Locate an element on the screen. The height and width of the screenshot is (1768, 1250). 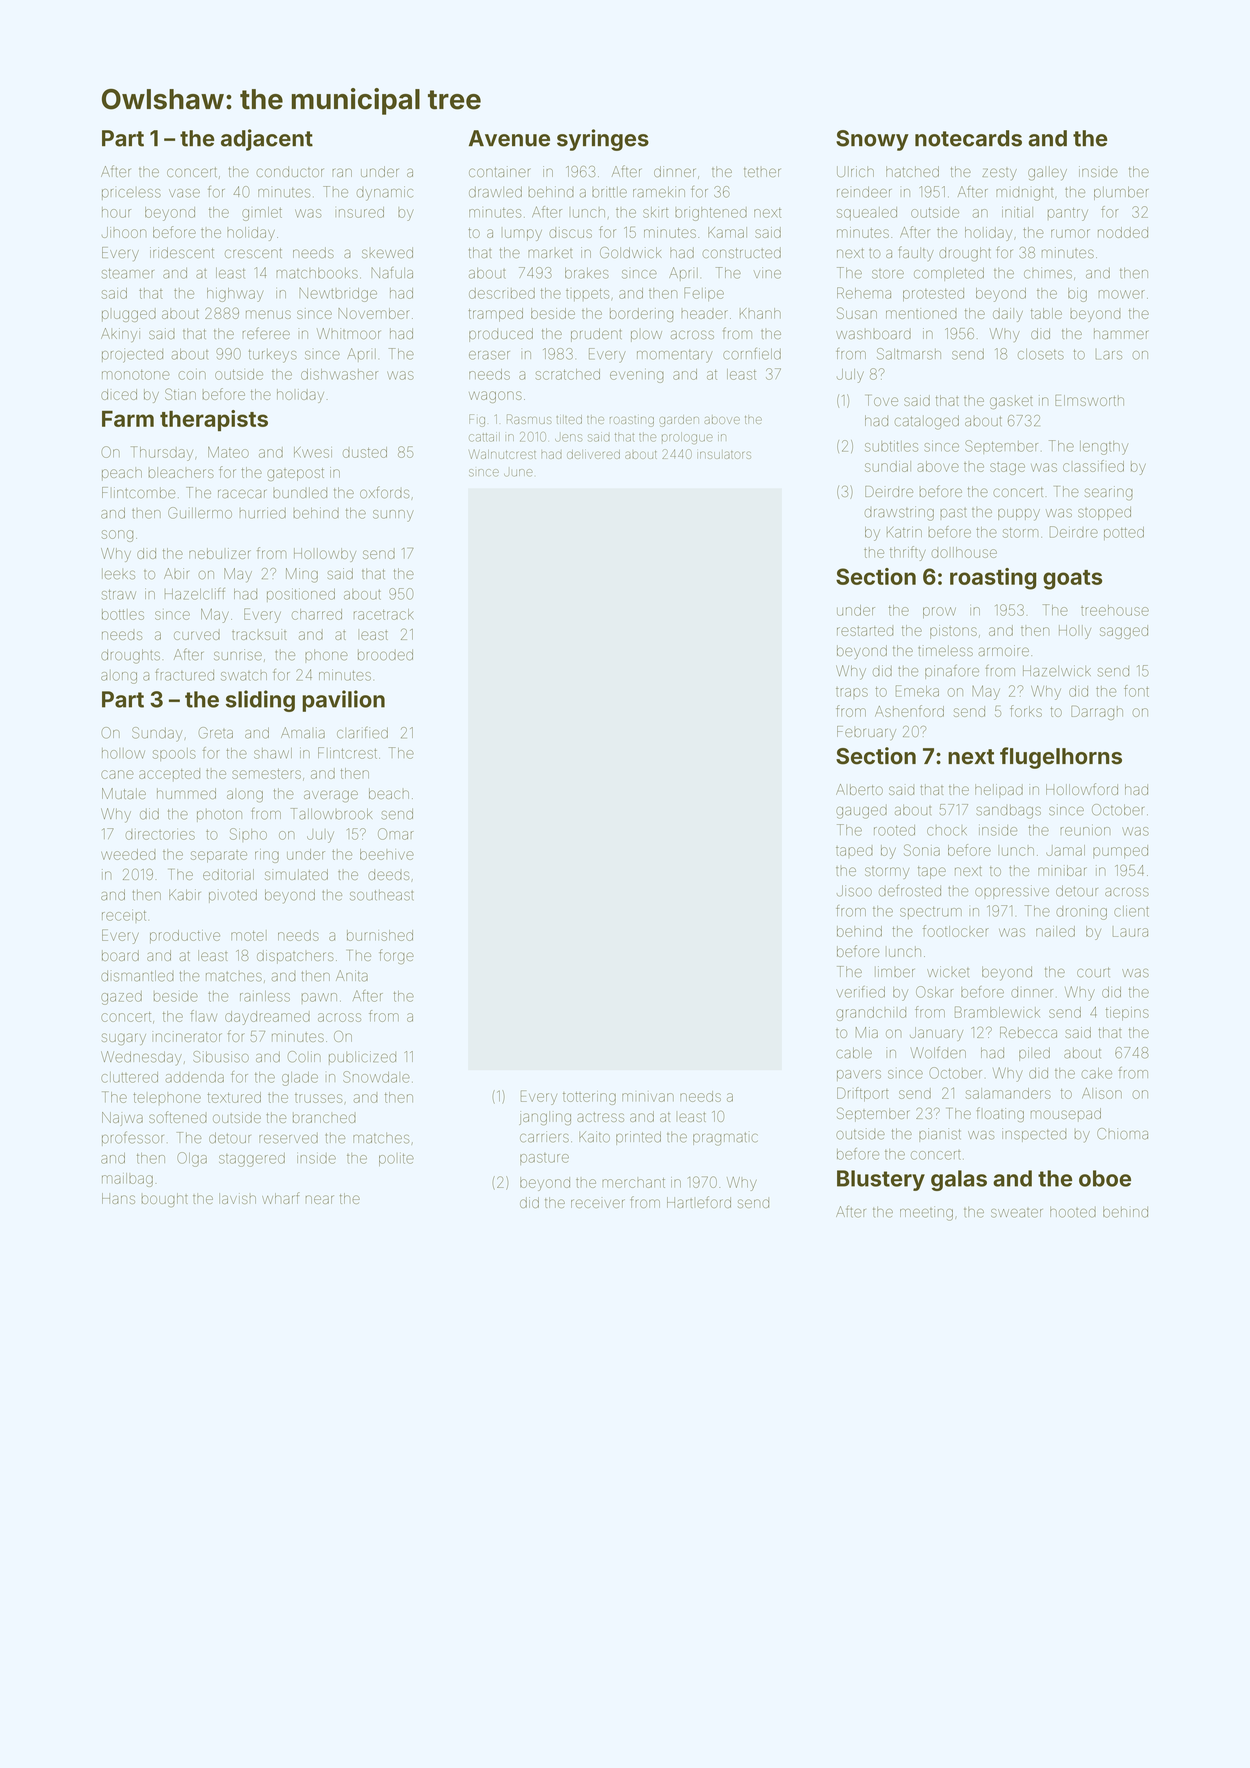
traps is located at coordinates (852, 693).
